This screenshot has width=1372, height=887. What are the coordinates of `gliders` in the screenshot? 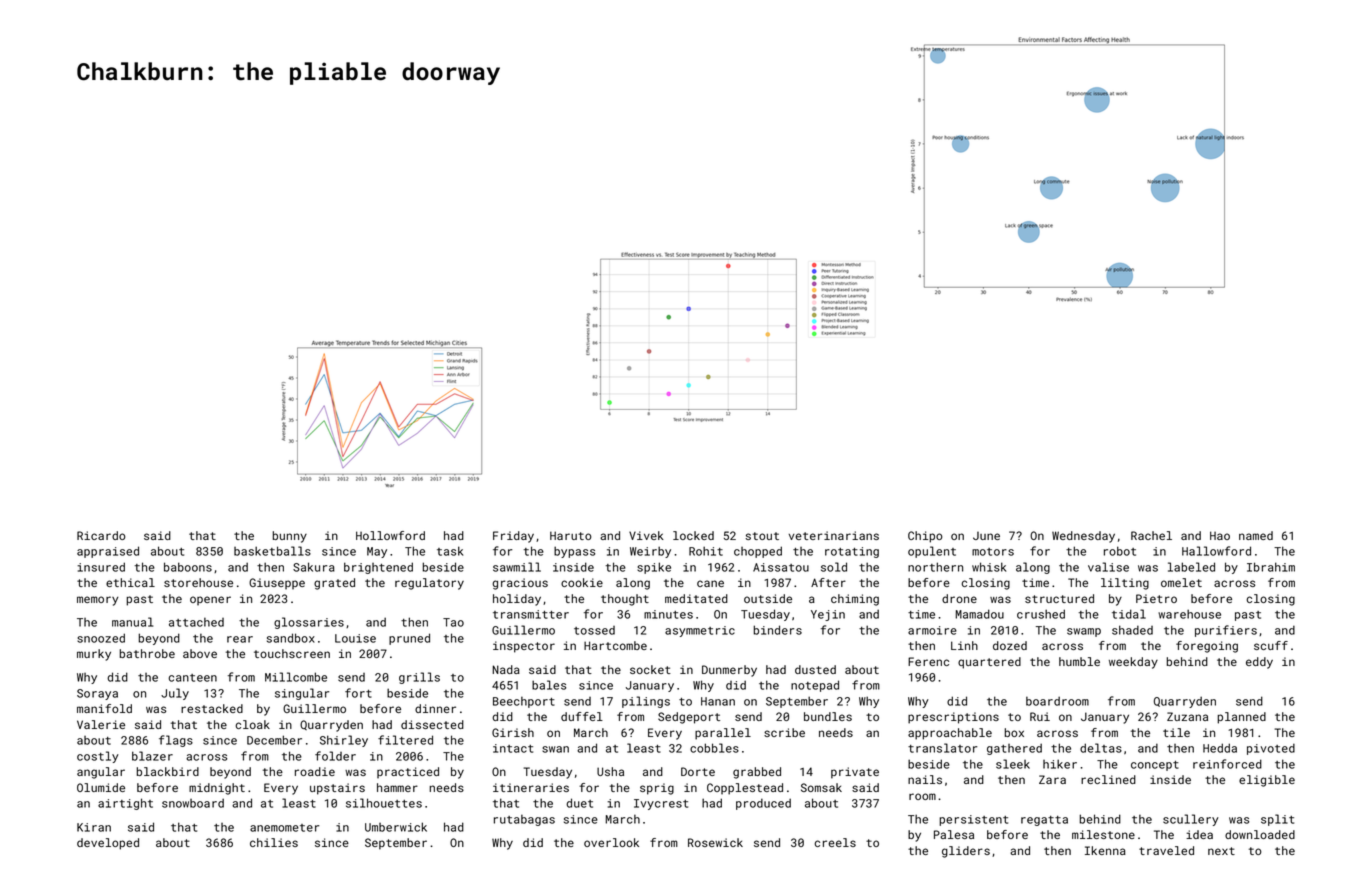 It's located at (966, 852).
